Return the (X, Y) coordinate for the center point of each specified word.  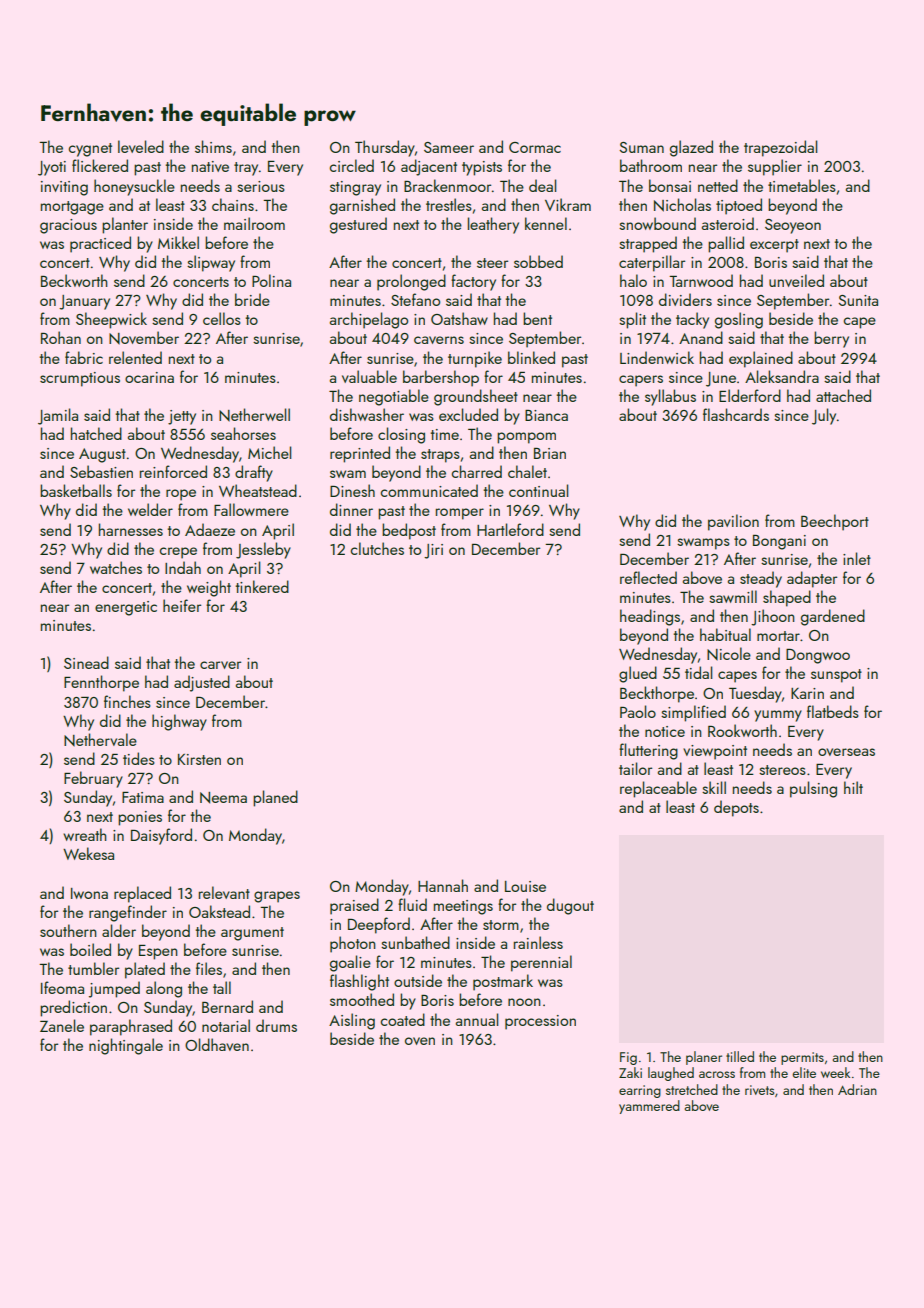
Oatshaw (459, 318)
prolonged (411, 282)
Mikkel (178, 242)
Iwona (89, 893)
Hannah (443, 885)
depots (736, 808)
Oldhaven (217, 1044)
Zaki (630, 1072)
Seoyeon (793, 226)
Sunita (858, 300)
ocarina (149, 377)
